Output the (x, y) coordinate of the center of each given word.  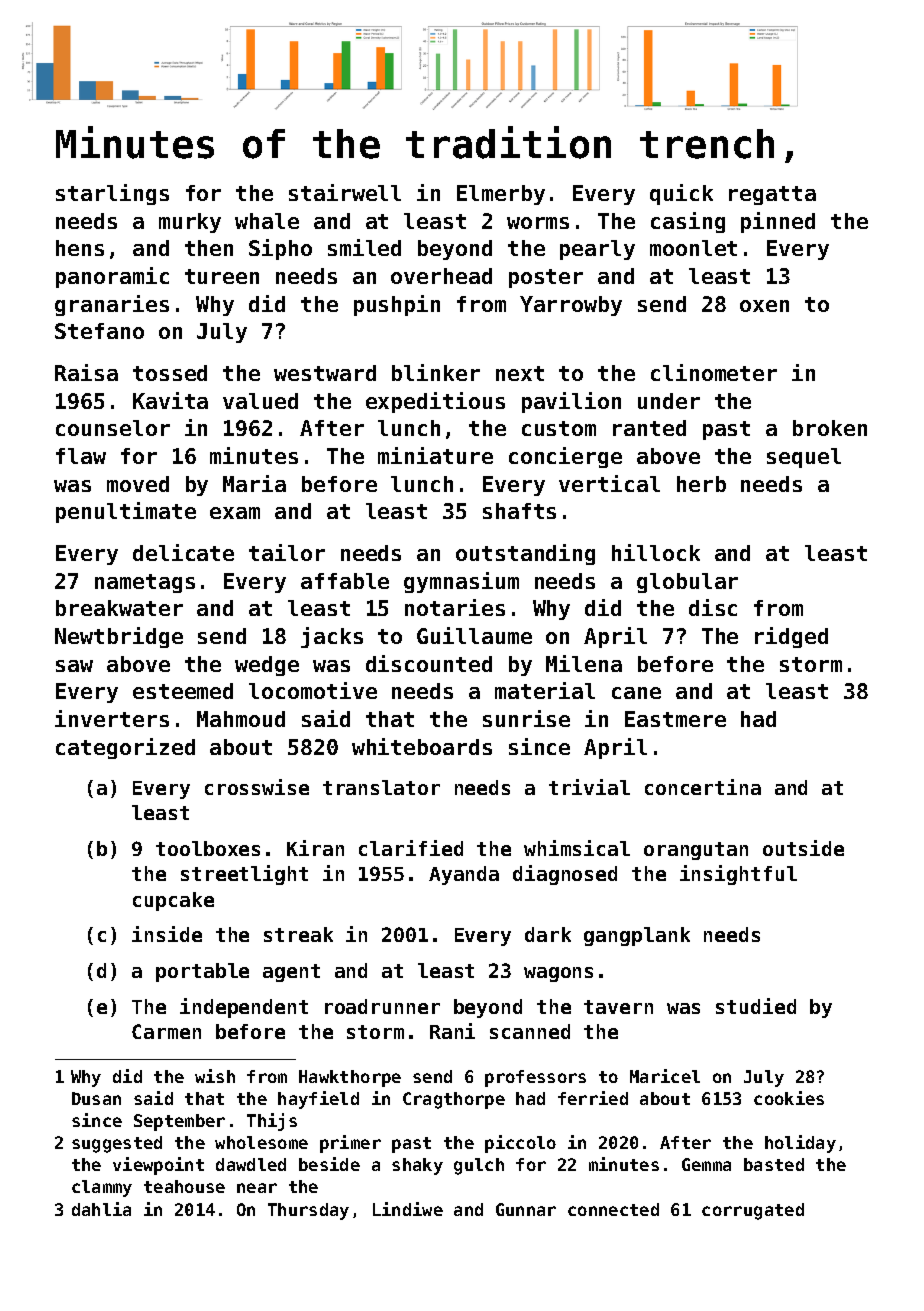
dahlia (101, 1209)
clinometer (714, 372)
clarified (411, 848)
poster (546, 278)
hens (80, 248)
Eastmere (675, 719)
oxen (764, 306)
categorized (125, 748)
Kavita (170, 400)
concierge (565, 457)
